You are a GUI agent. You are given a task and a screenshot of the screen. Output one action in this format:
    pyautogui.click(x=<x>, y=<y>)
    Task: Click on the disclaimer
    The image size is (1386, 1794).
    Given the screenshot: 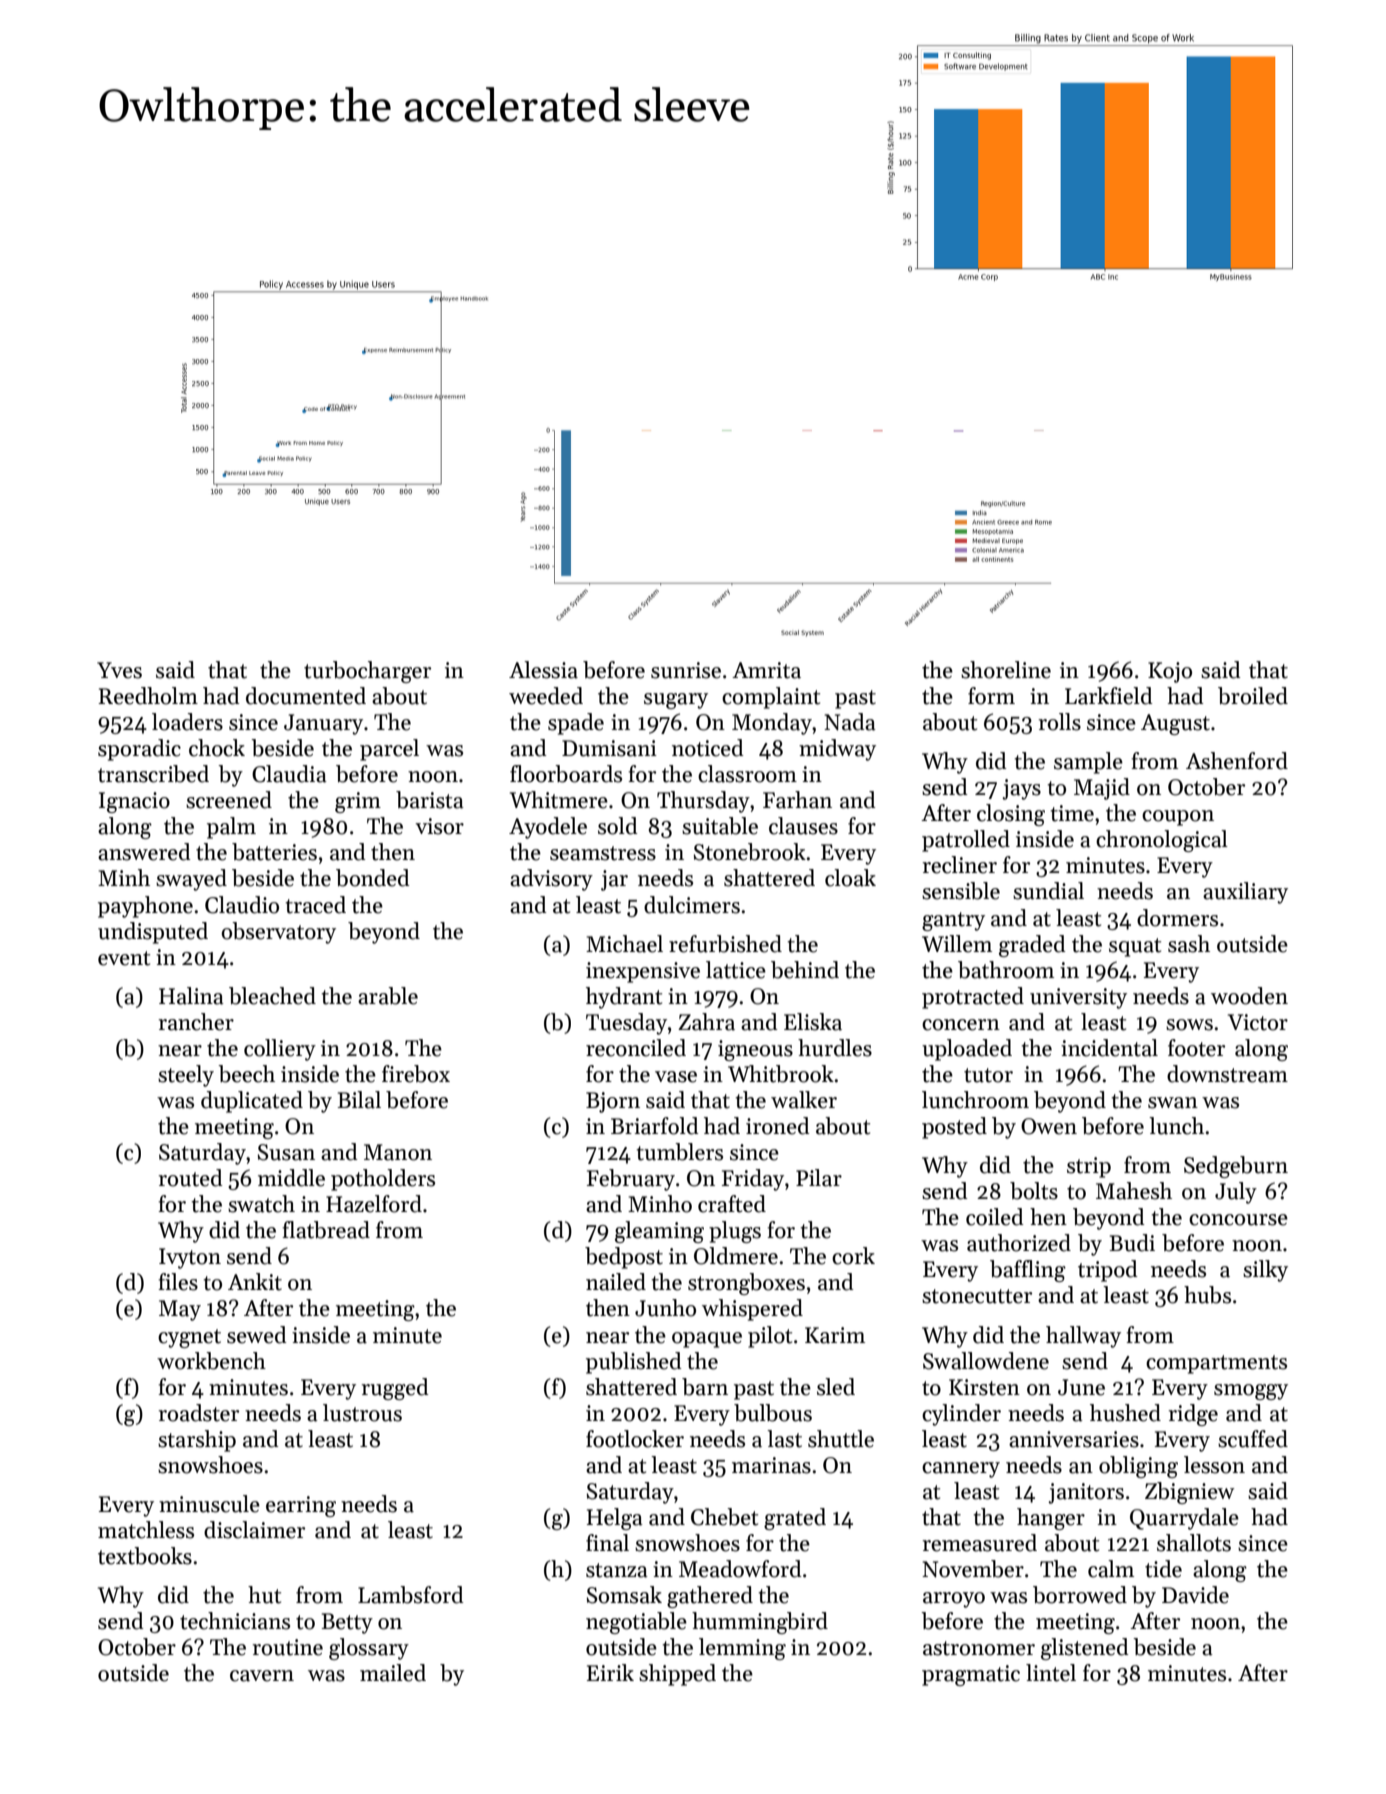 What is the action you would take?
    pyautogui.click(x=254, y=1530)
